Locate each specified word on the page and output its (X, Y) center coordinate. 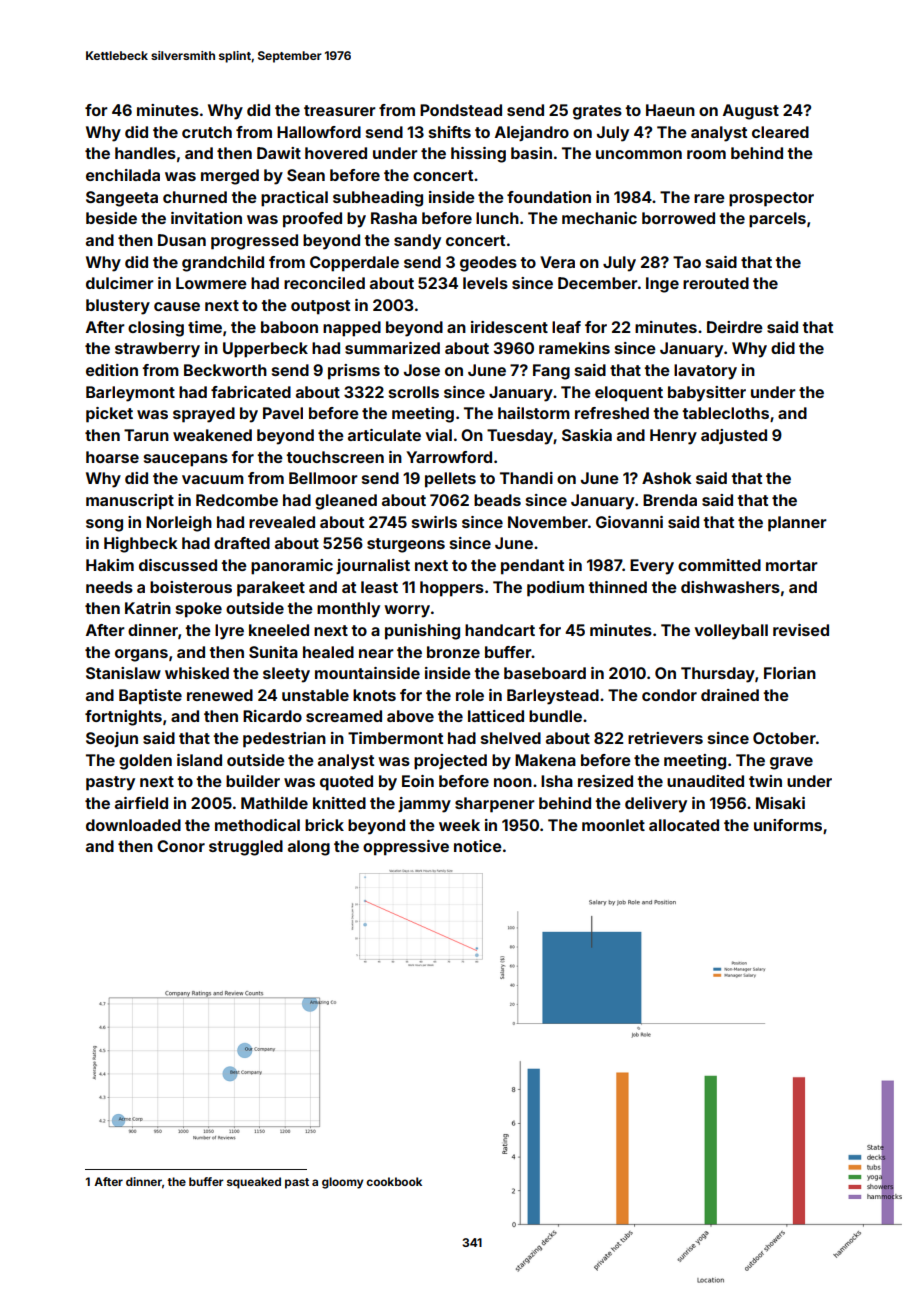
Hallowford (319, 132)
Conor (181, 846)
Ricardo (272, 716)
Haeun (670, 110)
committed (719, 565)
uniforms (788, 825)
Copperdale (354, 264)
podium (555, 589)
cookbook (394, 1181)
